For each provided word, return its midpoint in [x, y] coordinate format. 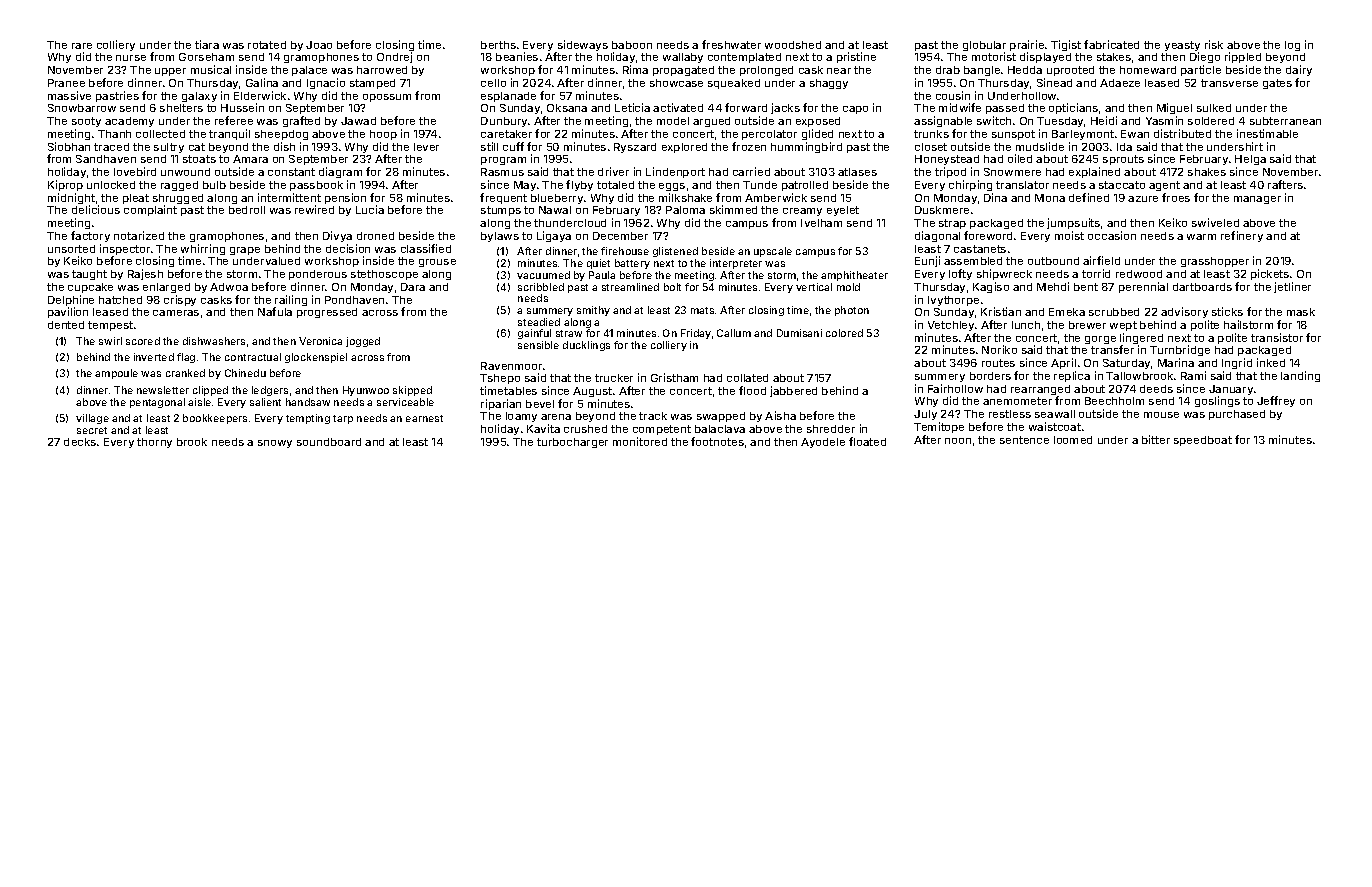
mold [848, 287]
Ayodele [823, 443]
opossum [387, 98]
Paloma [685, 210]
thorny [154, 443]
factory [90, 236]
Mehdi [1053, 286]
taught [89, 275]
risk [1214, 44]
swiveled [1215, 222]
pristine [856, 57]
